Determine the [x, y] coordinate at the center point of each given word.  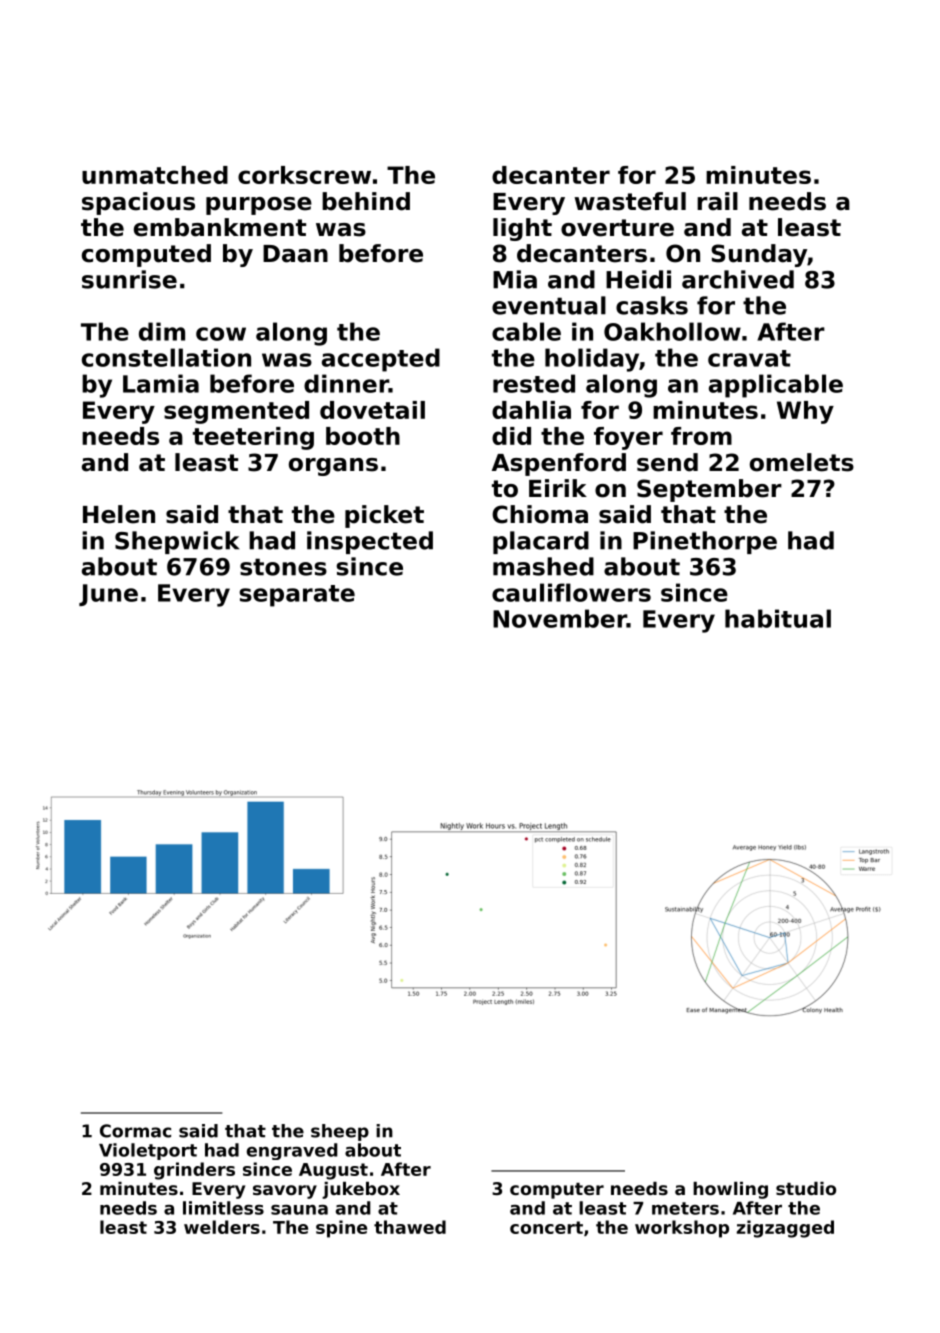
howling [730, 1190]
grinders [194, 1171]
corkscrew [304, 175]
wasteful [630, 201]
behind [366, 201]
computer [557, 1191]
